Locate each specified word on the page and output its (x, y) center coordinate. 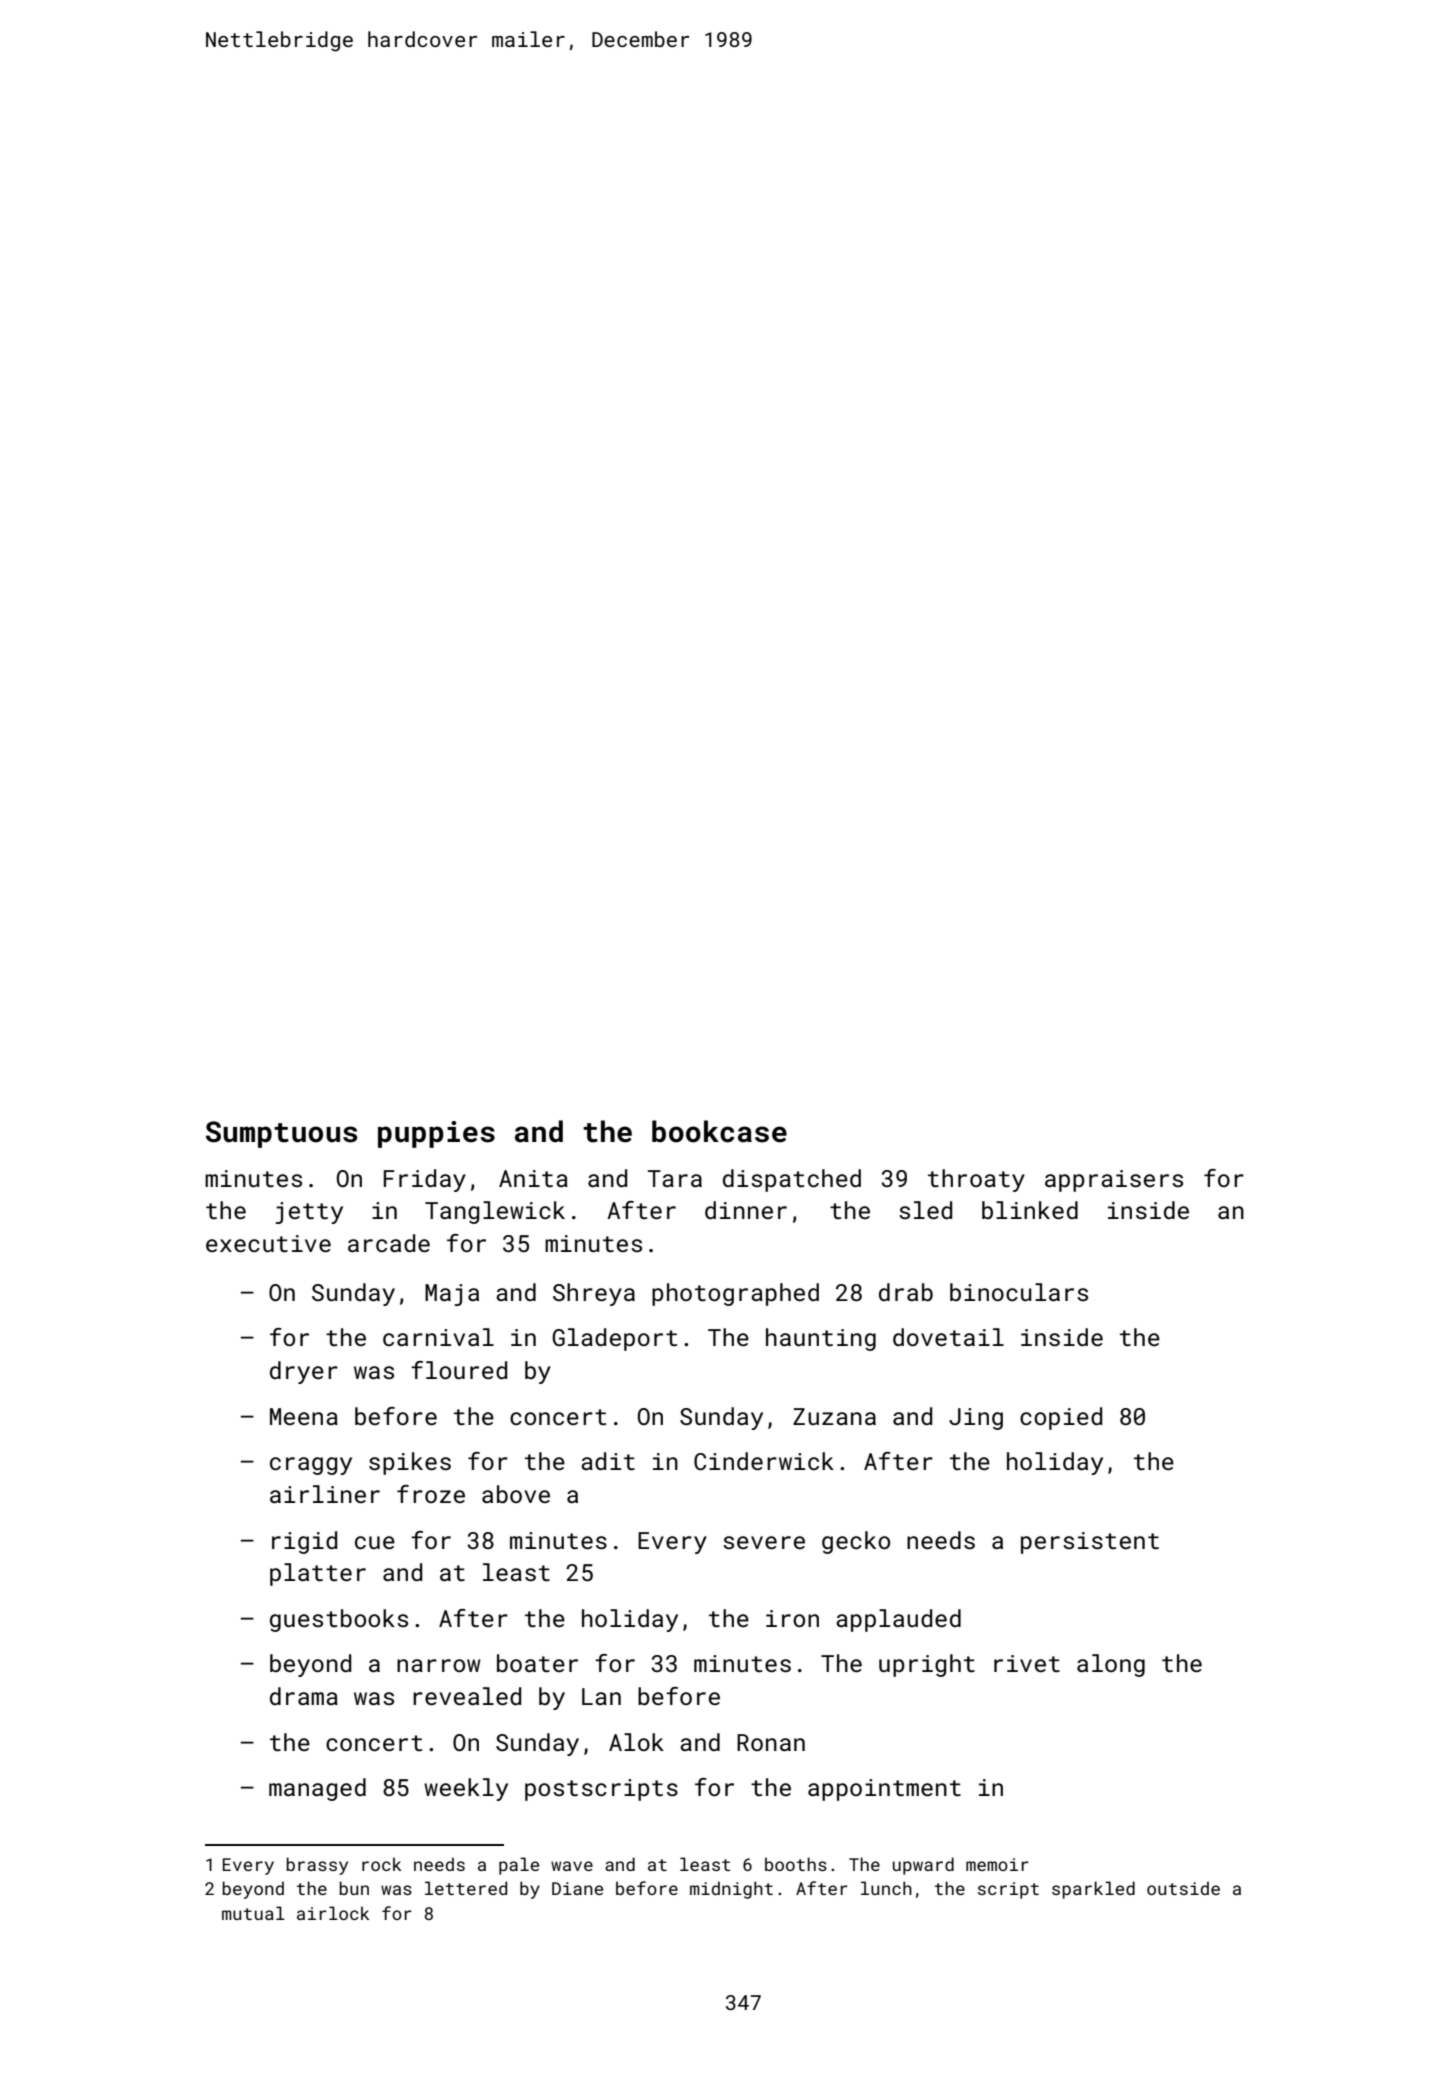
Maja (452, 1295)
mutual (253, 1913)
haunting (821, 1339)
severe (764, 1542)
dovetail (948, 1337)
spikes (410, 1463)
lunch (886, 1888)
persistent (1090, 1543)
